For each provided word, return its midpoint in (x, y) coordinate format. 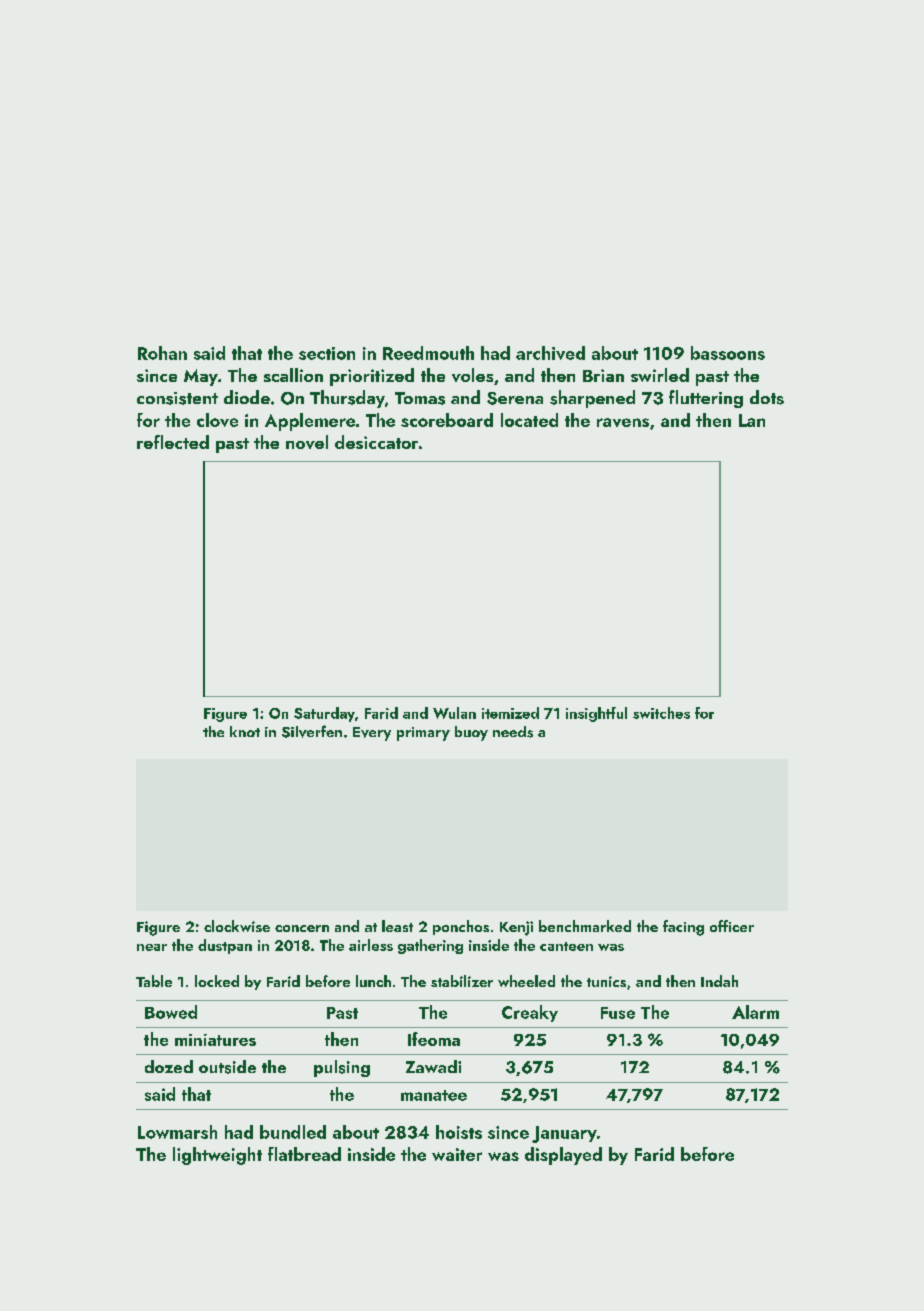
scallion (293, 375)
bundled (293, 1132)
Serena (515, 398)
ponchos (461, 927)
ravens (623, 422)
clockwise (237, 926)
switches (661, 713)
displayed (563, 1156)
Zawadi (433, 1066)
